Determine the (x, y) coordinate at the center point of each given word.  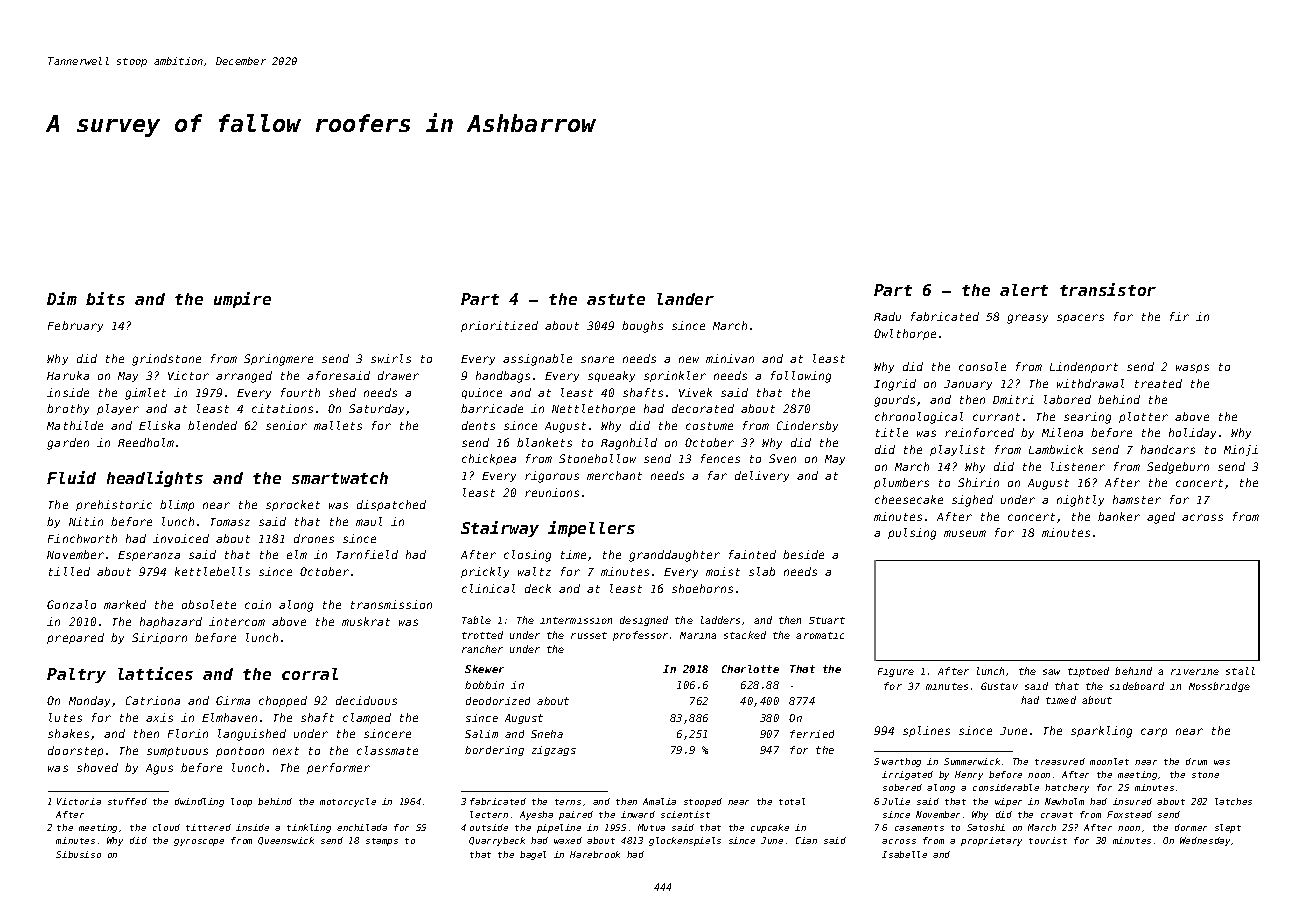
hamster (1137, 499)
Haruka (68, 375)
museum (965, 533)
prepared (75, 638)
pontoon (240, 752)
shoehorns (702, 588)
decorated (703, 408)
